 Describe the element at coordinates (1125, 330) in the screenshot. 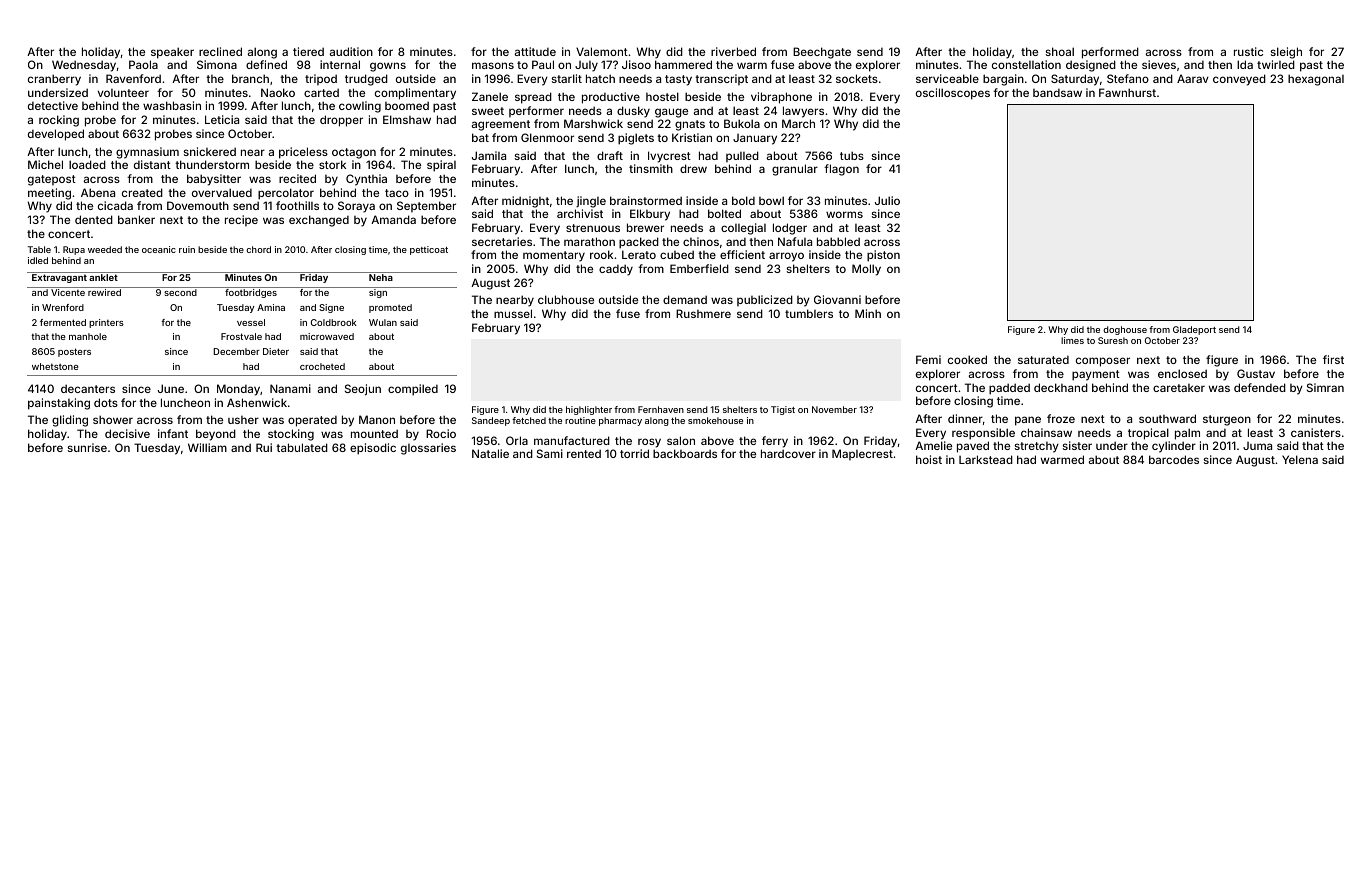

I see `doghouse` at that location.
